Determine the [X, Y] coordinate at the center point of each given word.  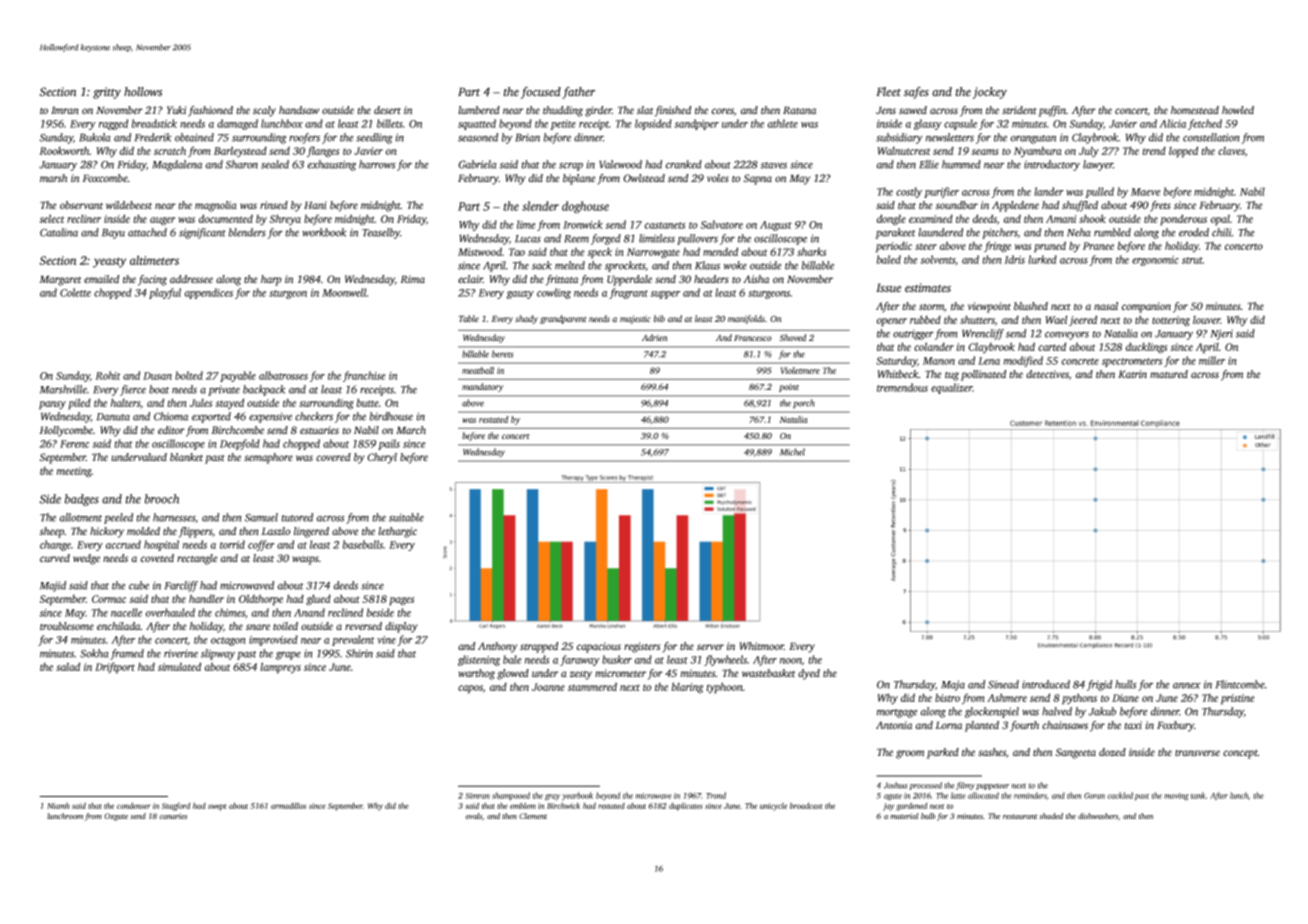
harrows [377, 164]
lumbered [479, 110]
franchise [364, 376]
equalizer [952, 388]
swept [217, 807]
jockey [990, 93]
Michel [792, 452]
